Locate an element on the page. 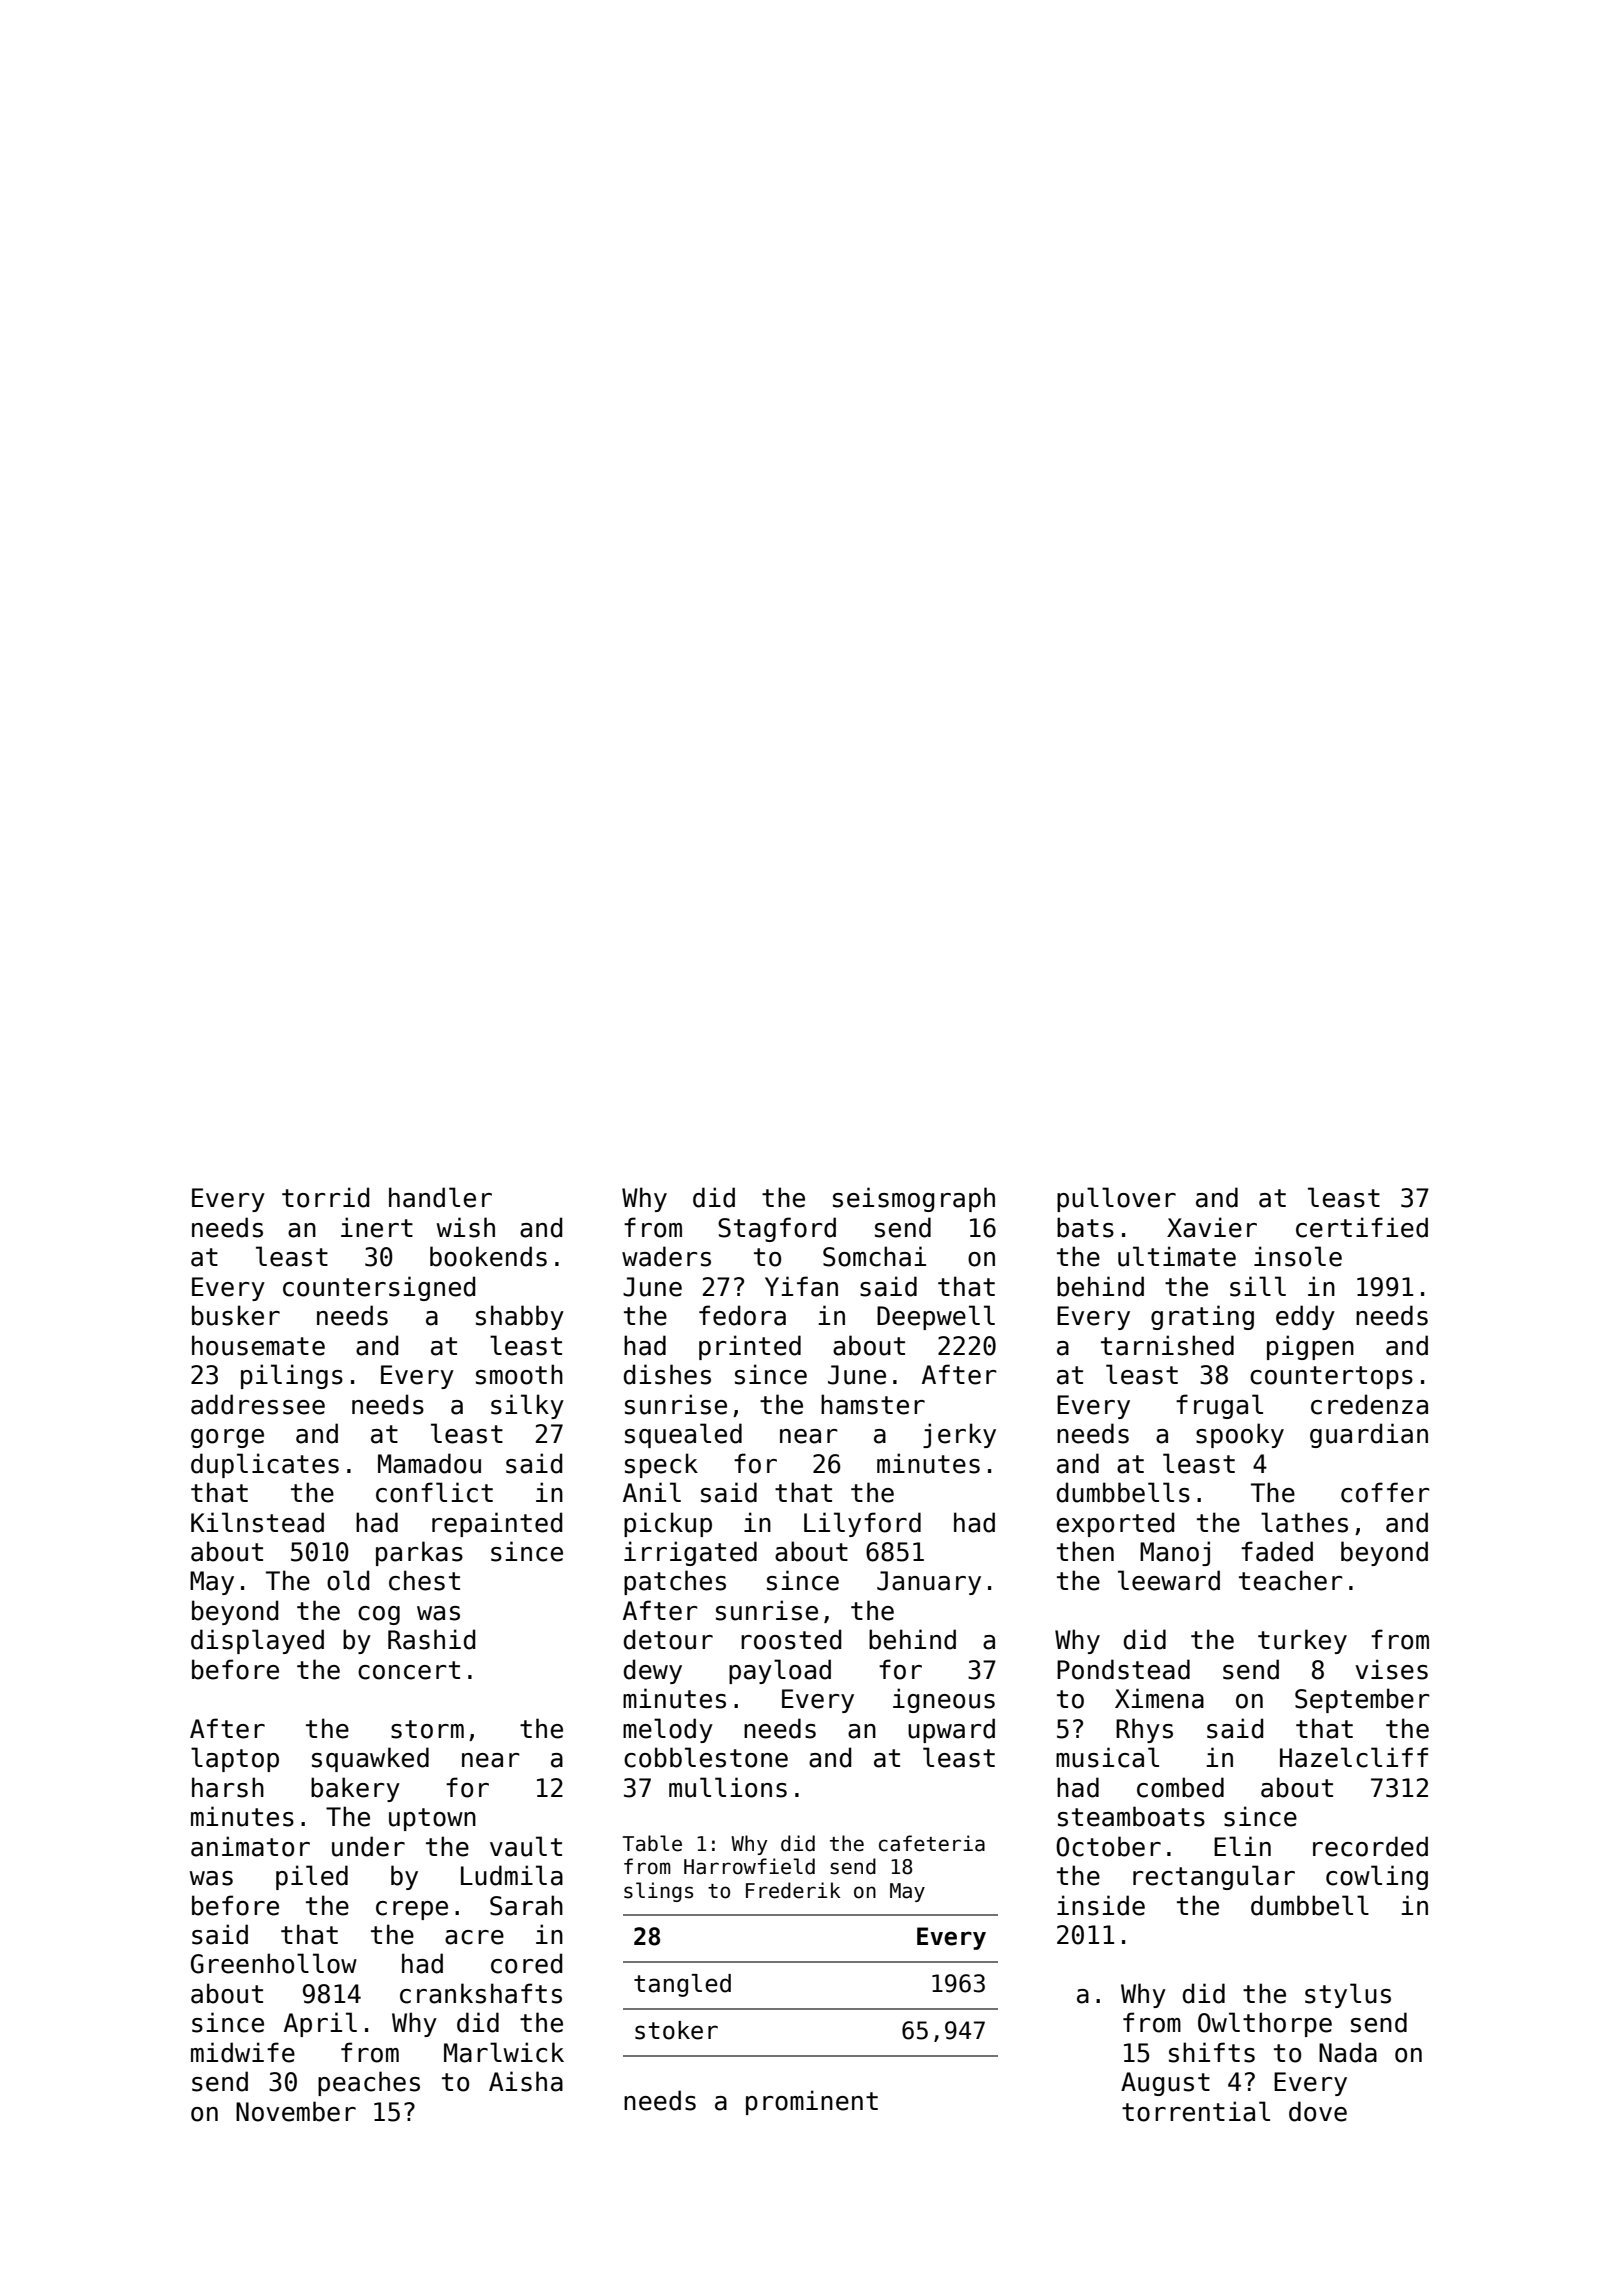 The height and width of the document is (2292, 1620). exported is located at coordinates (1115, 1524).
